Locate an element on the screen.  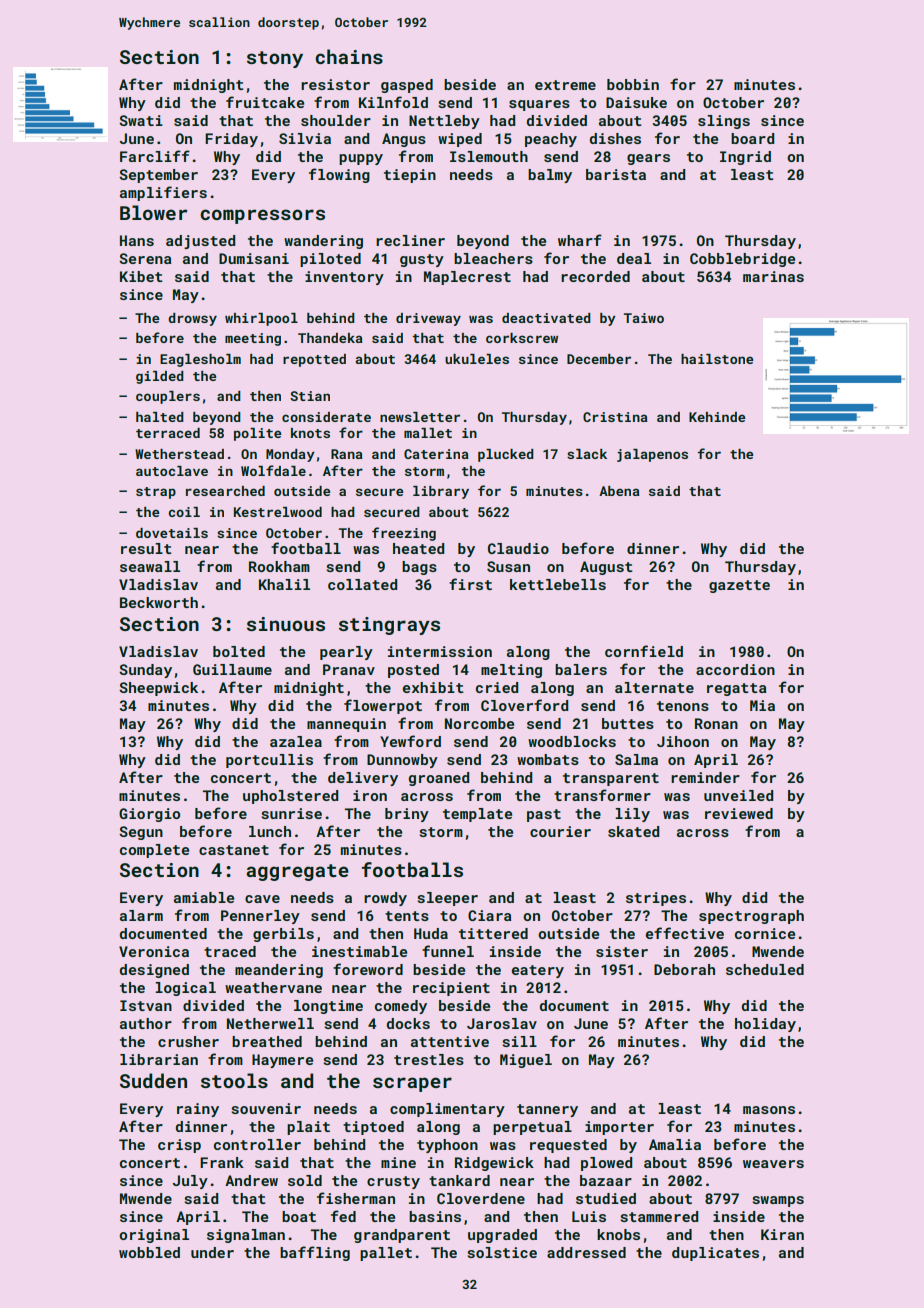
gazette is located at coordinates (739, 586).
